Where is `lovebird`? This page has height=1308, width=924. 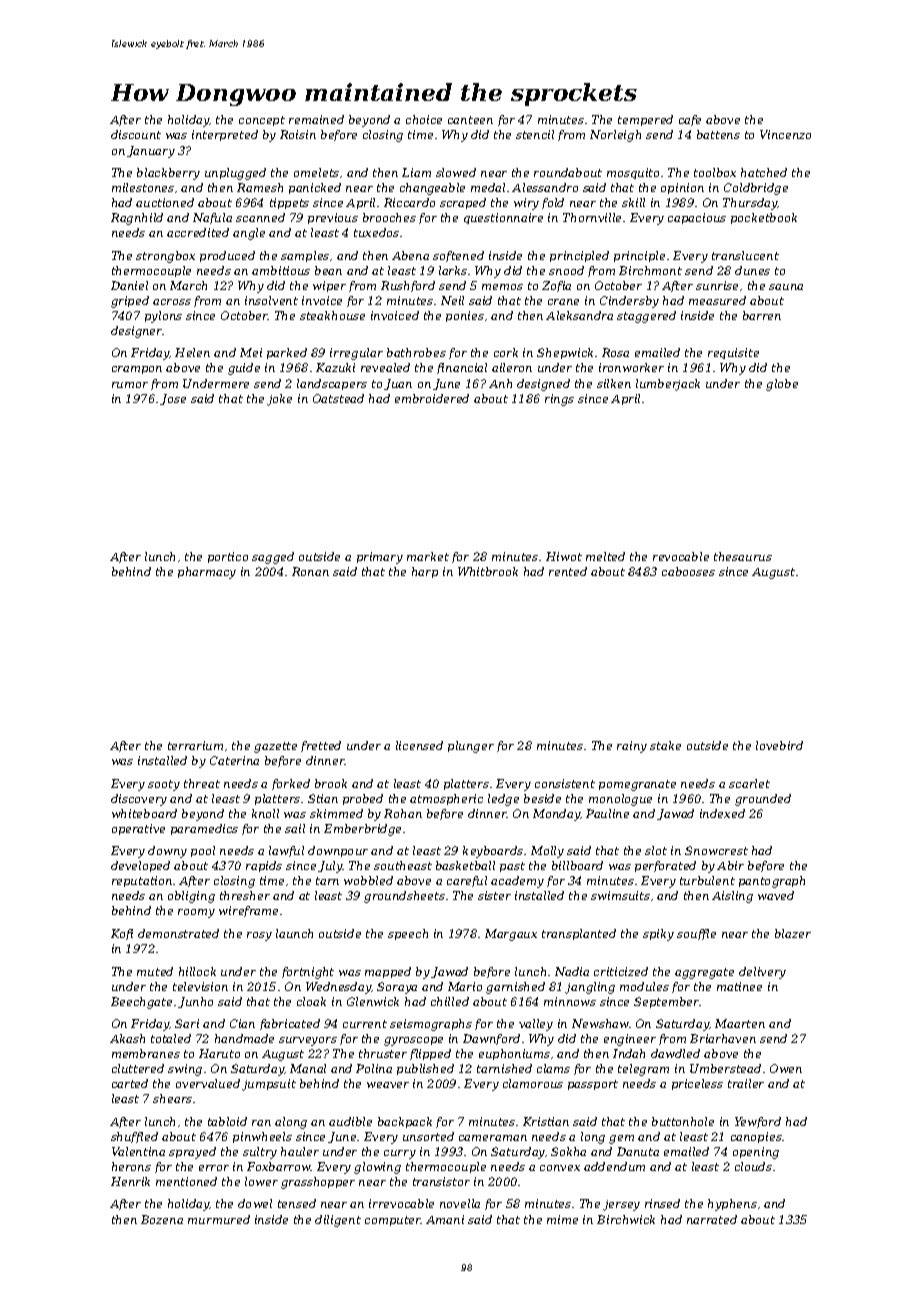
lovebird is located at coordinates (779, 745).
